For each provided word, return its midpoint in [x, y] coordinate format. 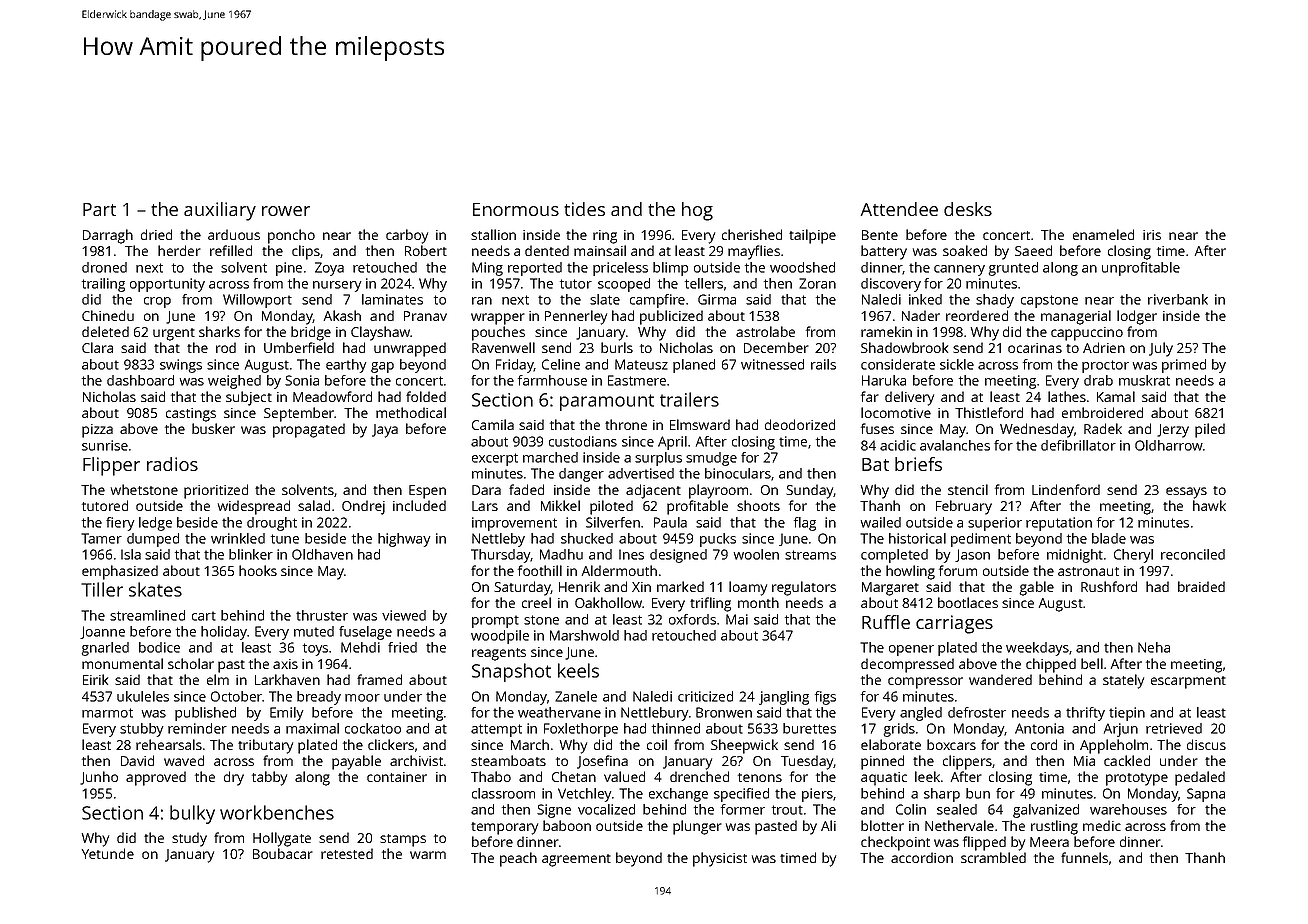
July [1161, 349]
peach [518, 859]
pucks [718, 540]
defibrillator [1078, 445]
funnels [1084, 857]
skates [155, 589]
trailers [689, 399]
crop [157, 302]
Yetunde [107, 853]
